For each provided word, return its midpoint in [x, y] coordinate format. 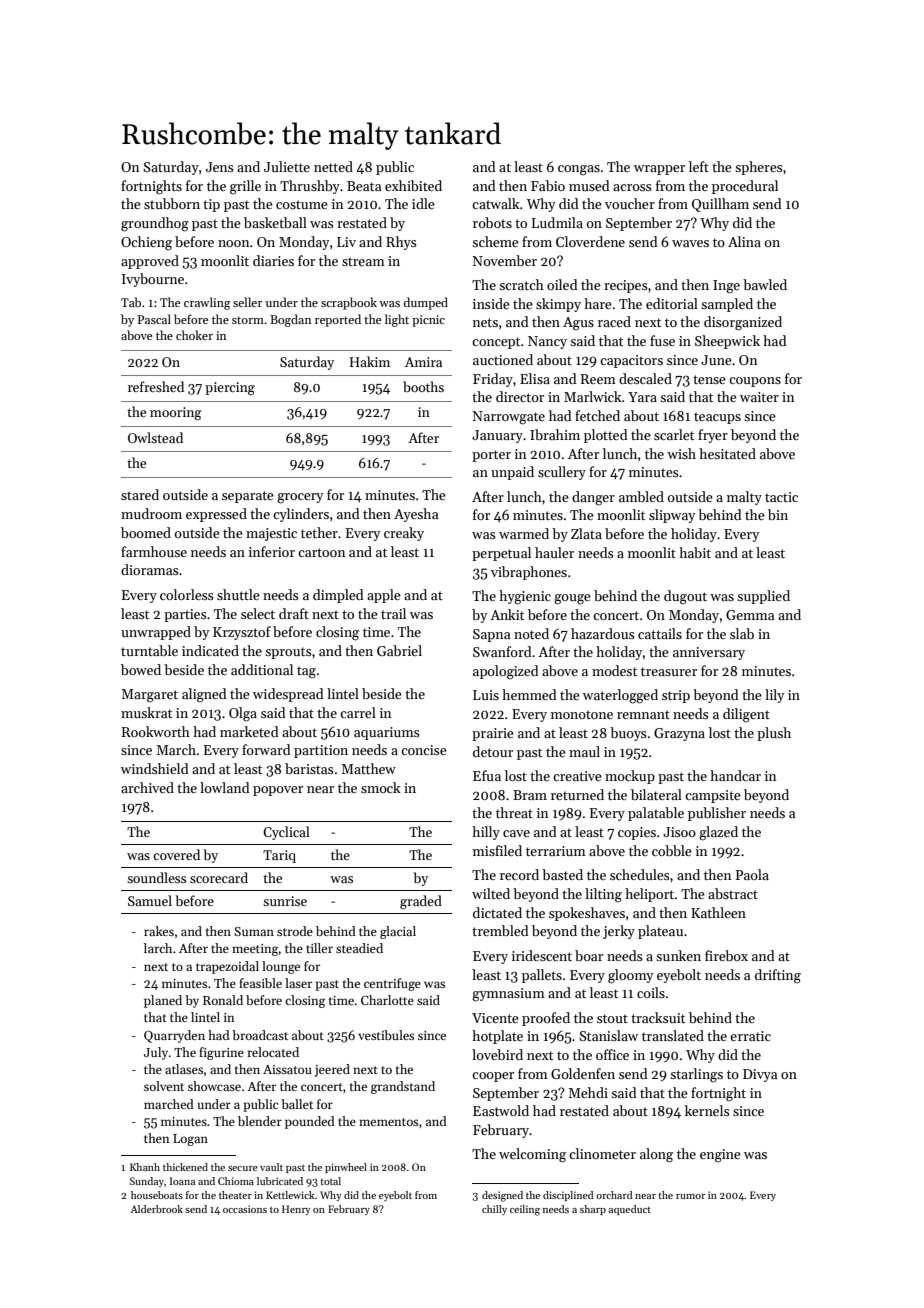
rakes [159, 931]
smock [381, 787]
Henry [296, 1210]
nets [485, 322]
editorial [672, 303]
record [519, 874]
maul [584, 751]
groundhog [155, 224]
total [330, 1181]
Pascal [154, 319]
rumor [690, 1196]
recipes [626, 286]
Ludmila [557, 222]
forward [266, 749]
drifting [778, 976]
